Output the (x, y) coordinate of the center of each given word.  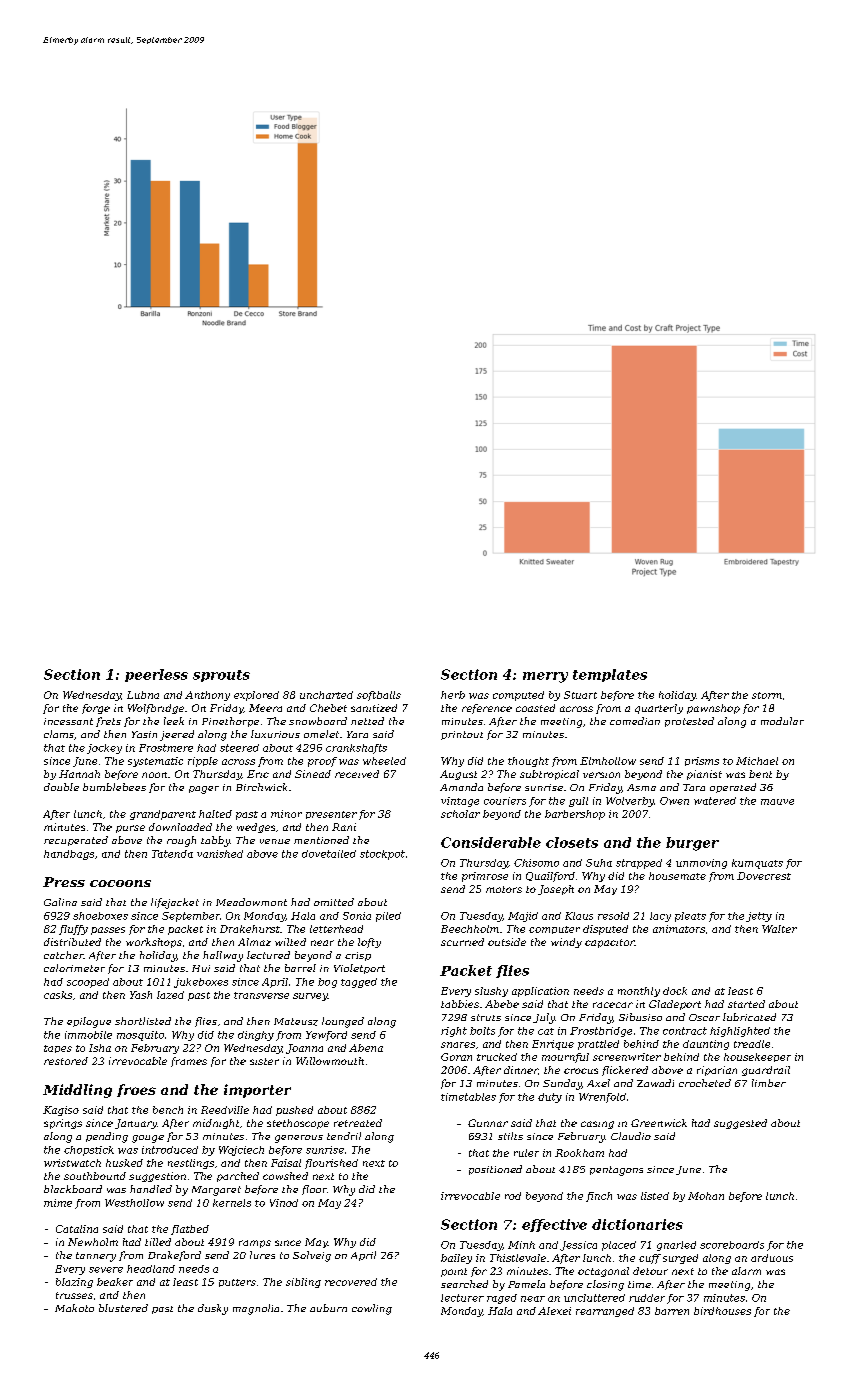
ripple (203, 762)
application (540, 992)
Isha (100, 1048)
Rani (344, 827)
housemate (677, 876)
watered (715, 801)
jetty (759, 917)
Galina (60, 902)
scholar (460, 814)
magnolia (256, 1309)
